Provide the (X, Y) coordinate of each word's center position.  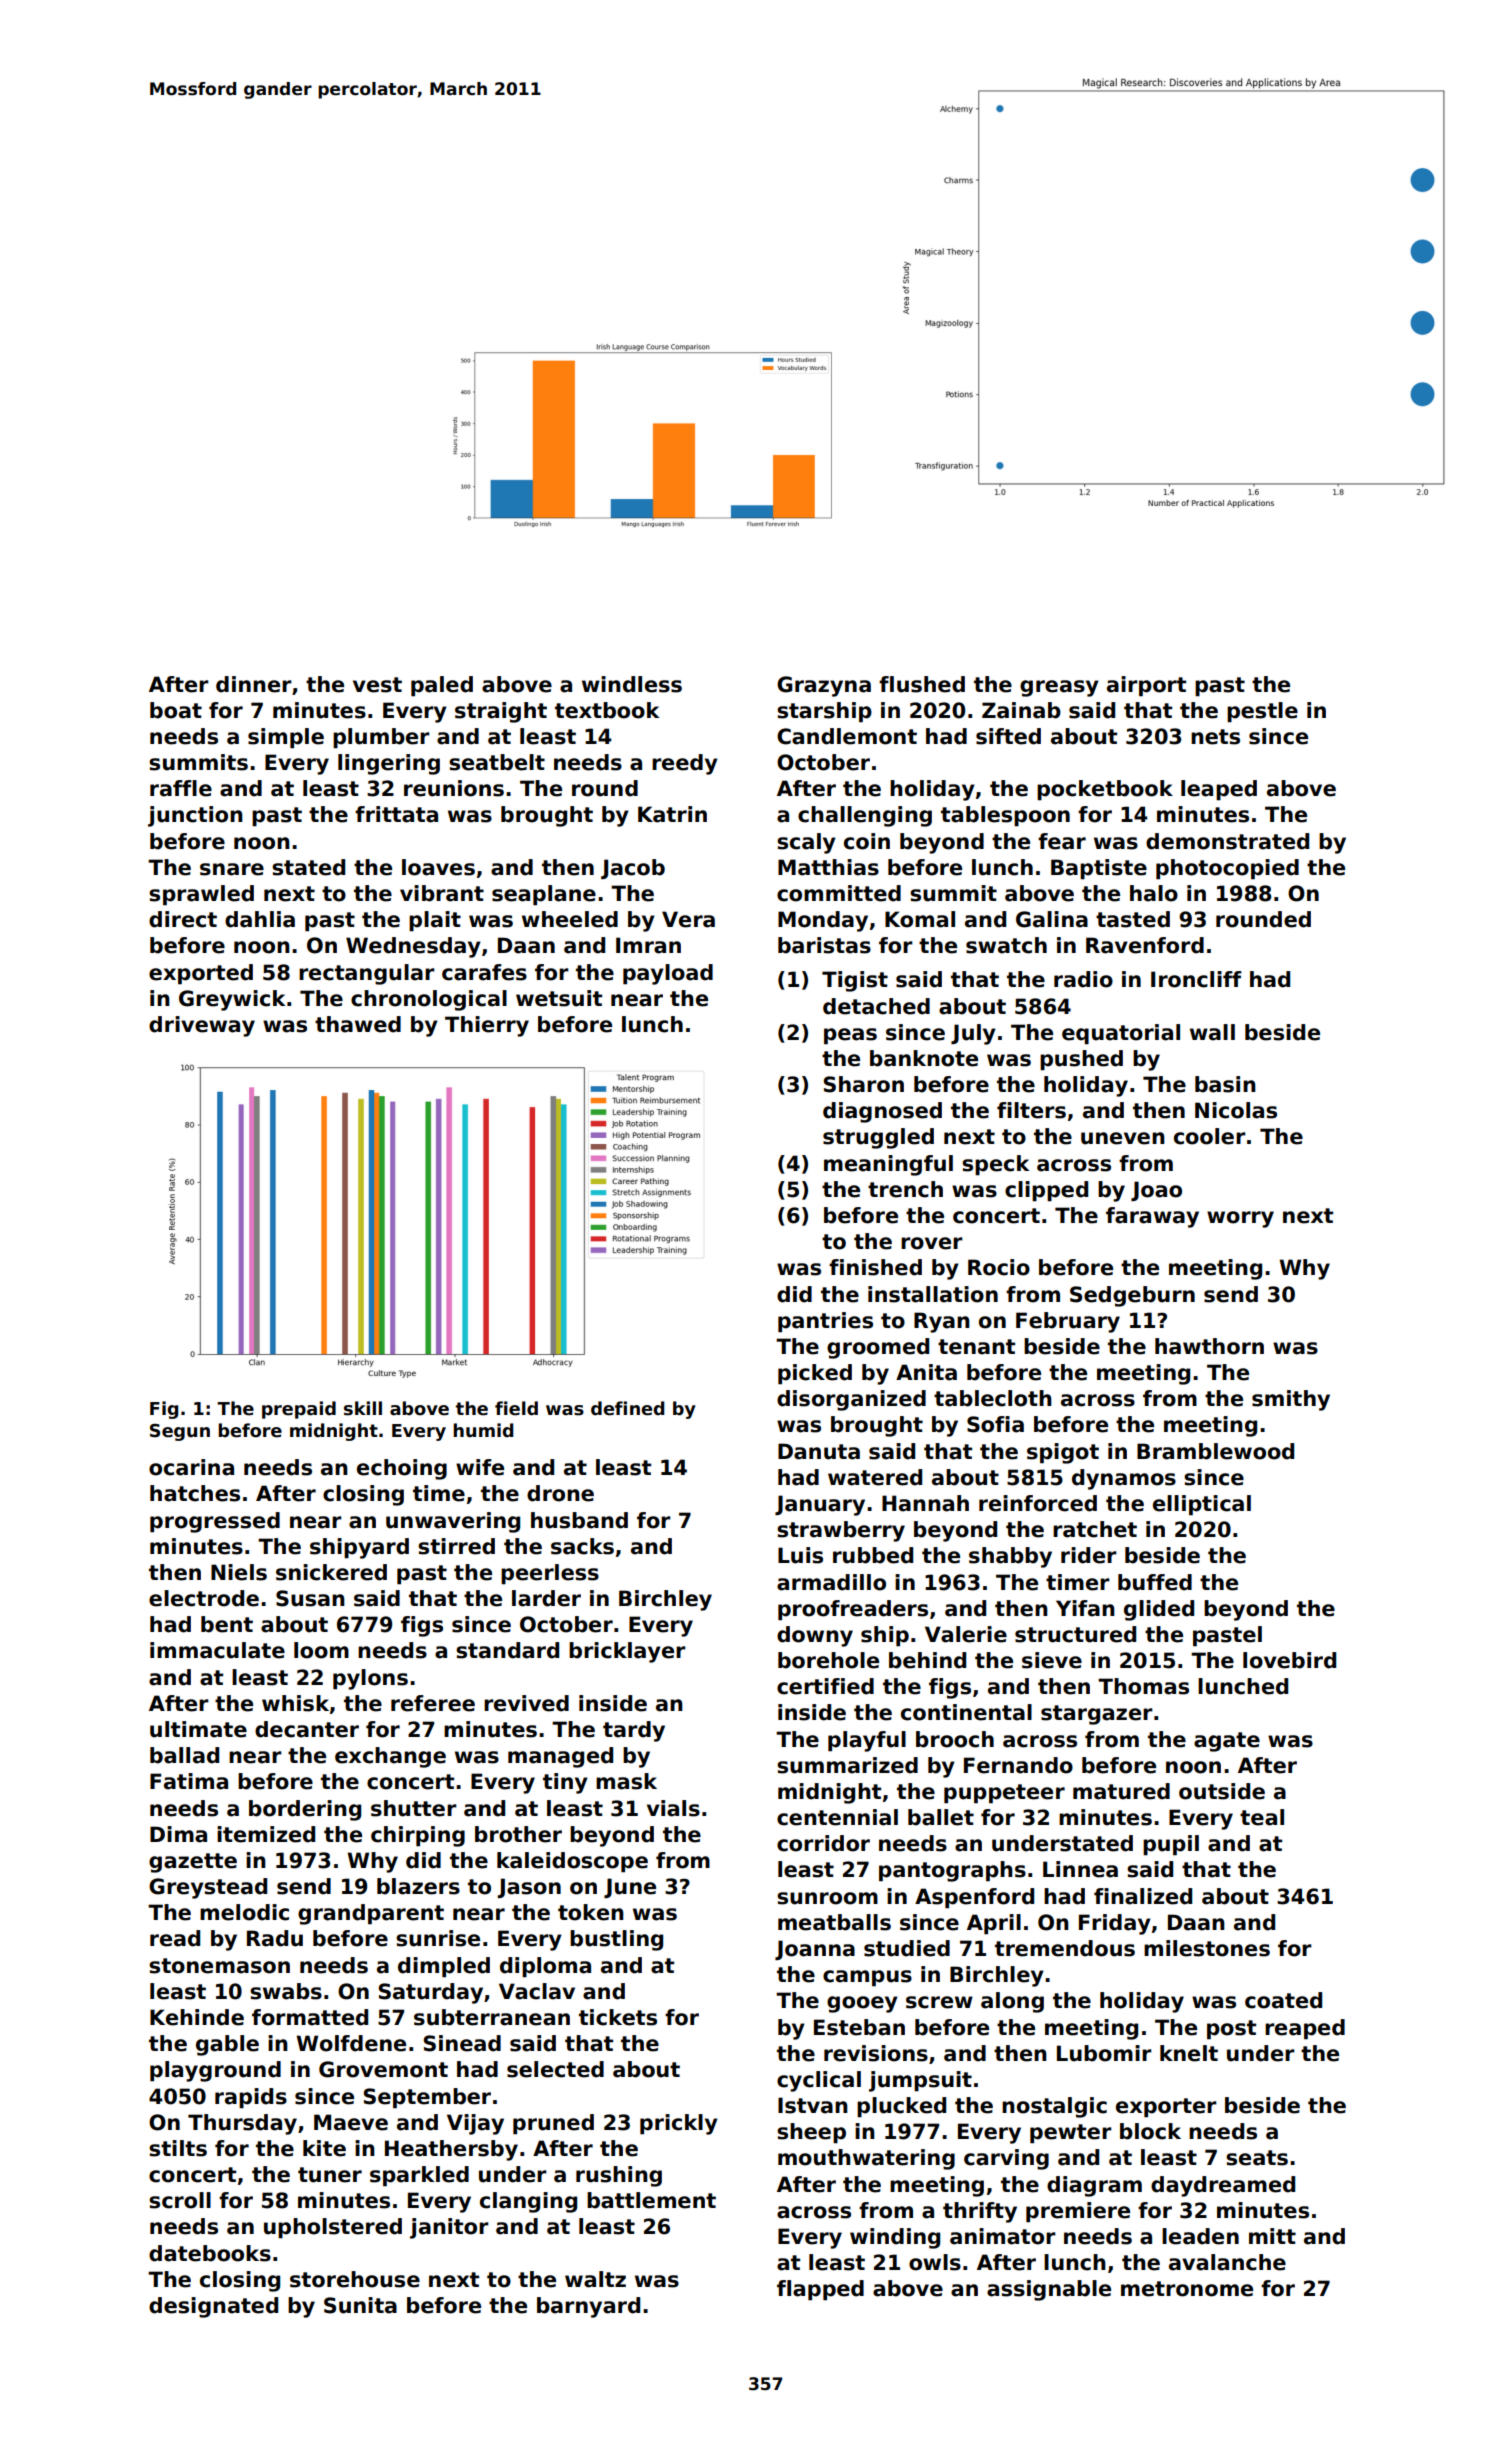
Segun (180, 1432)
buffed (1155, 1582)
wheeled (570, 919)
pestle (1262, 712)
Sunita (360, 2305)
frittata (396, 814)
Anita (926, 1372)
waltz (595, 2279)
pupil (1171, 1845)
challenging (865, 816)
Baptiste (1099, 869)
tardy (634, 1731)
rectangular (367, 974)
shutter (414, 1808)
